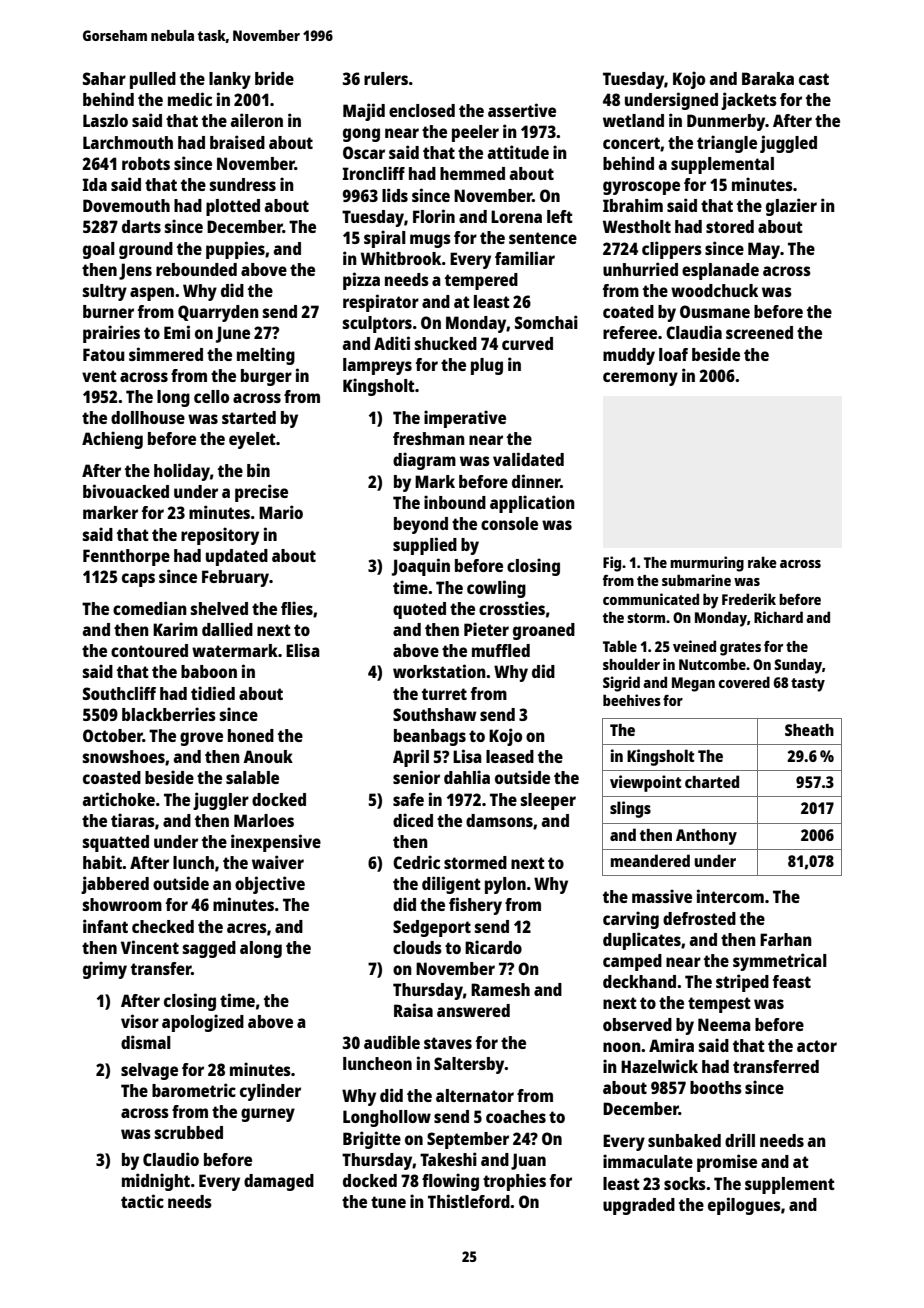  Describe the element at coordinates (762, 562) in the document. I see `rake` at that location.
